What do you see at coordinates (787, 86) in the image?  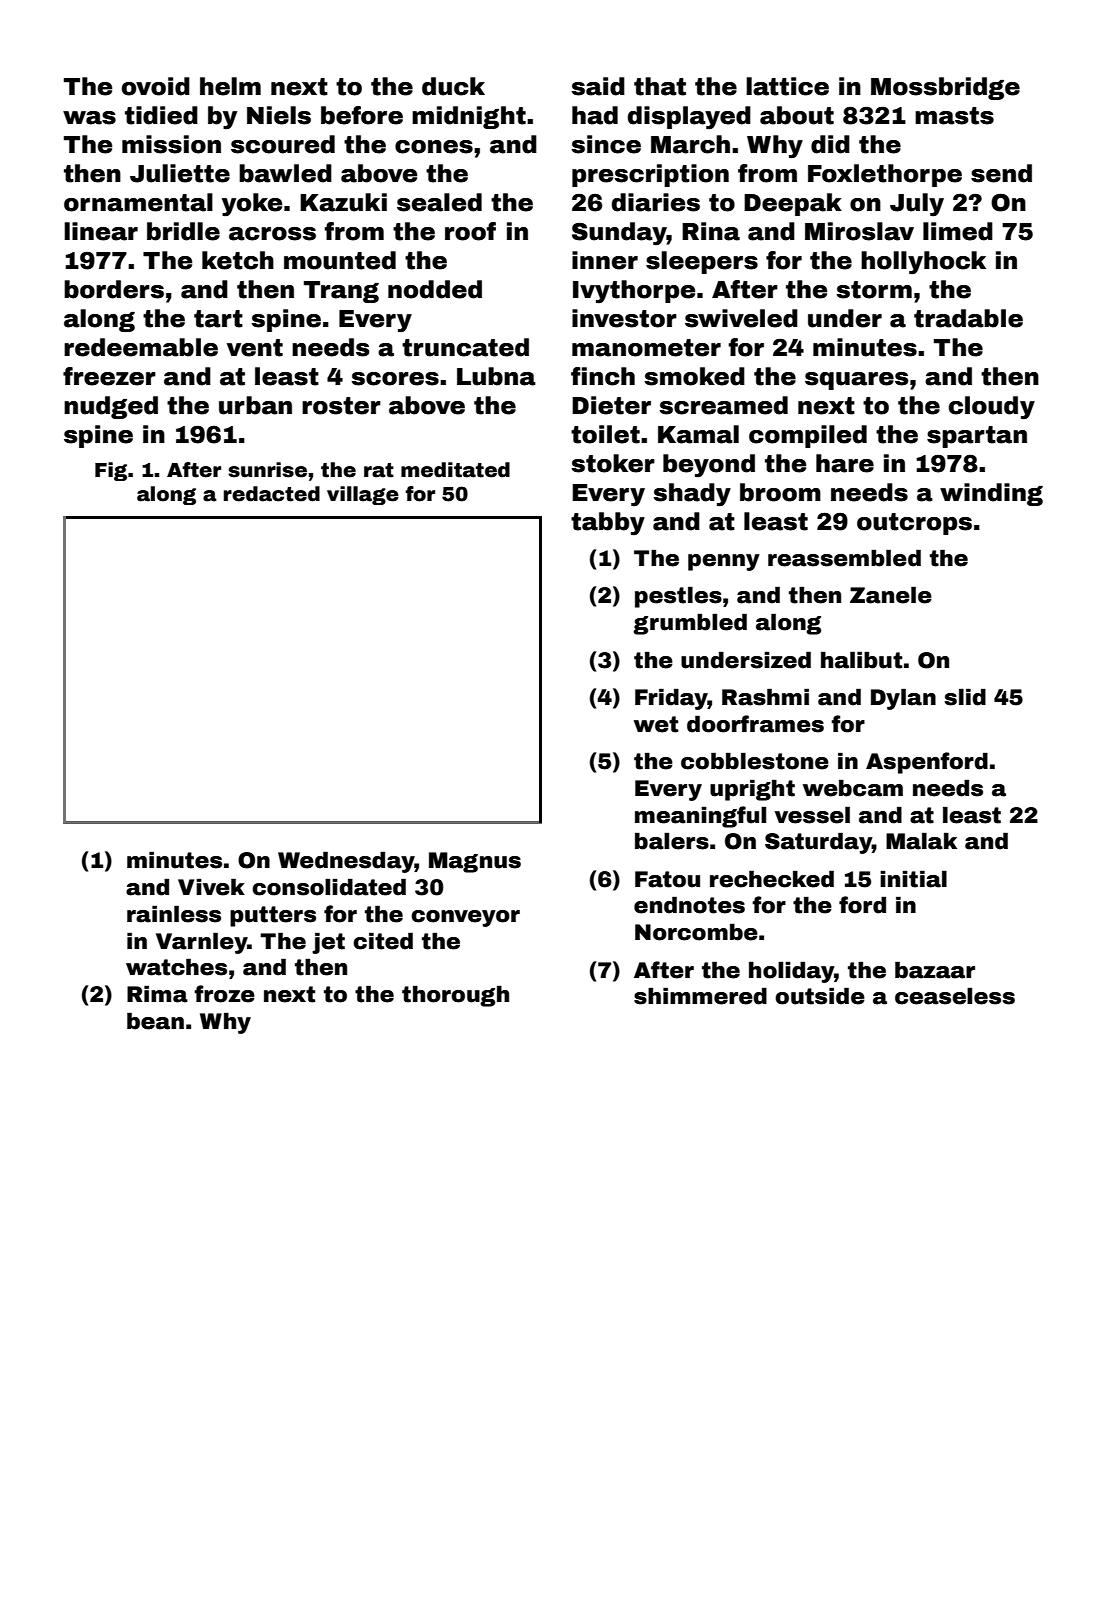 I see `lattice` at bounding box center [787, 86].
